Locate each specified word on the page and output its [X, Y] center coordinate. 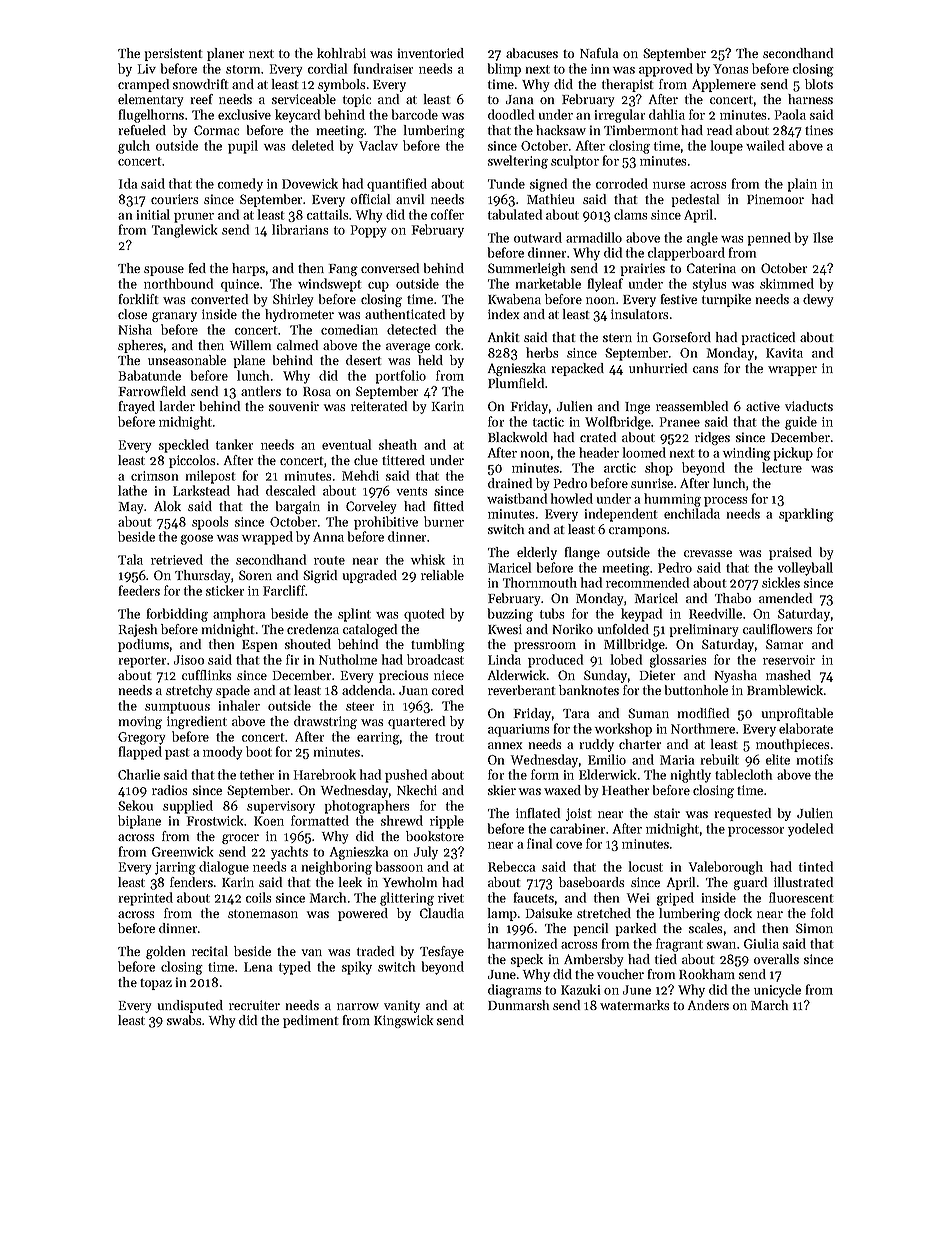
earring [378, 738]
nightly [691, 776]
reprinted [146, 899]
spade [233, 691]
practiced [768, 338]
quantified [397, 185]
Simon [814, 928]
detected [411, 329]
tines [819, 130]
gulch [134, 147]
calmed [297, 345]
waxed [562, 790]
